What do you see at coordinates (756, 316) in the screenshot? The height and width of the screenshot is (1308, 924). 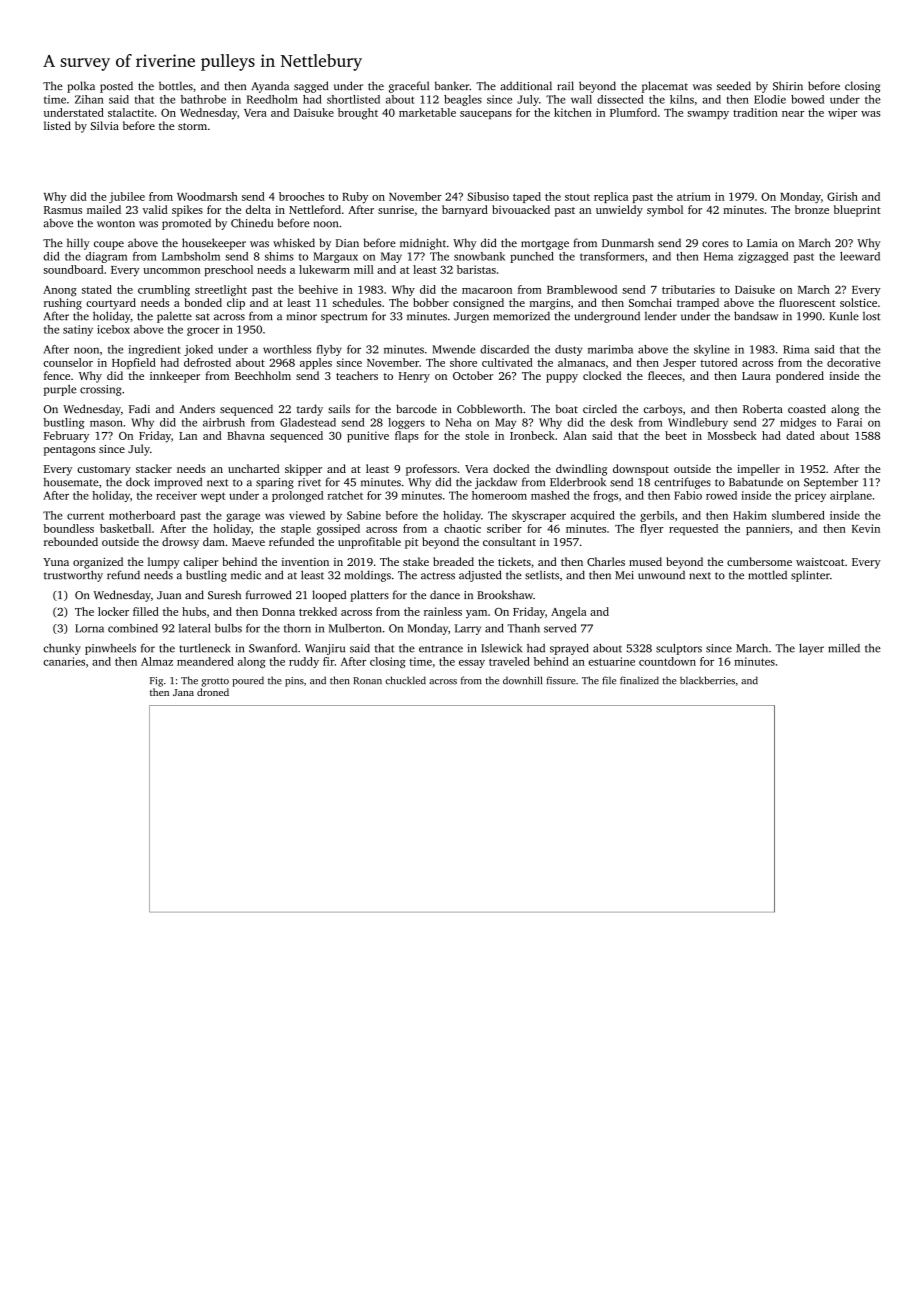 I see `bandsaw` at bounding box center [756, 316].
